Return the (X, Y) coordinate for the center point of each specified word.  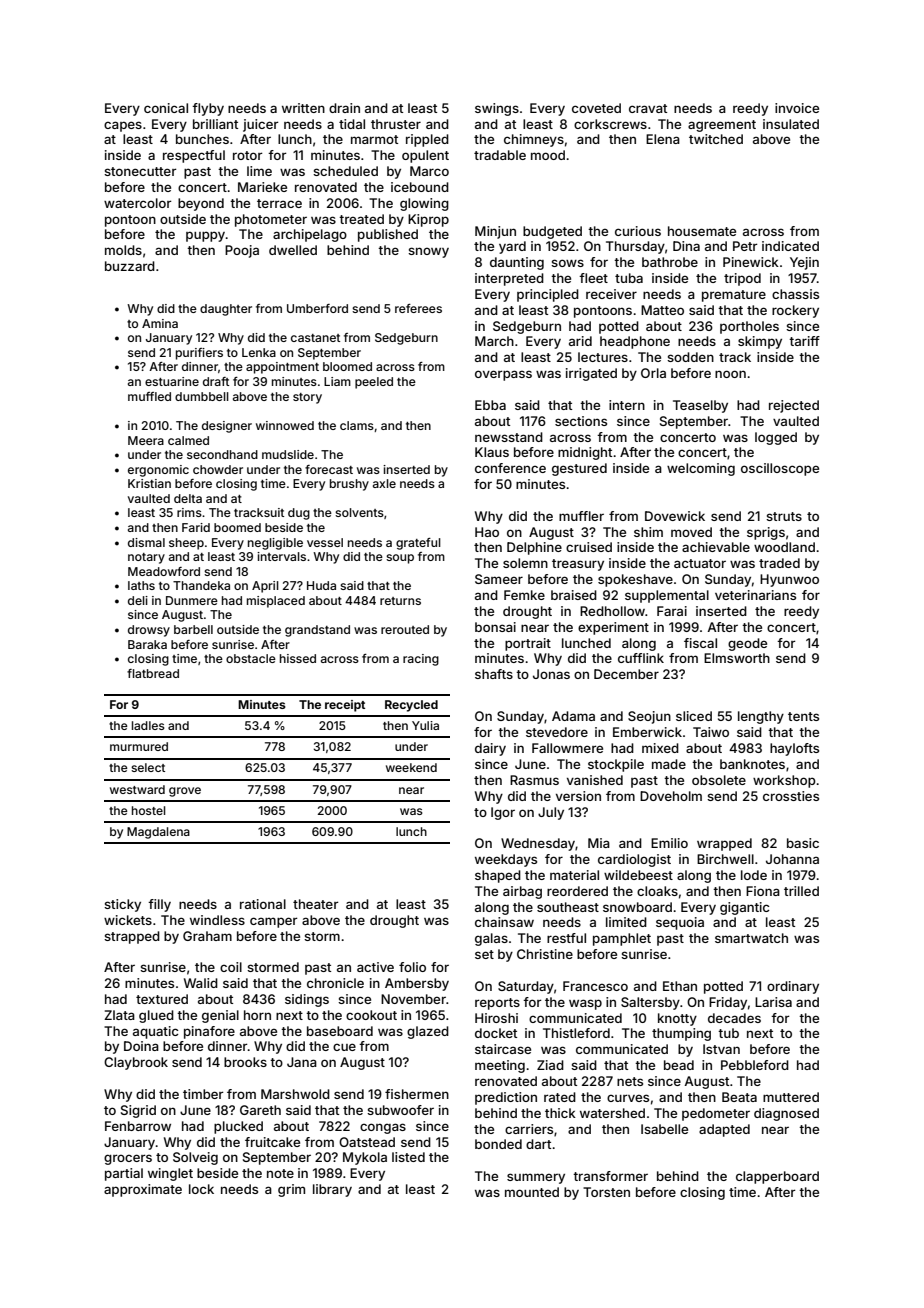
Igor (503, 813)
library (332, 1190)
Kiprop (428, 220)
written (303, 108)
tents (803, 716)
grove (185, 792)
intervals (281, 556)
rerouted (405, 629)
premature (734, 296)
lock (201, 1189)
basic (803, 843)
